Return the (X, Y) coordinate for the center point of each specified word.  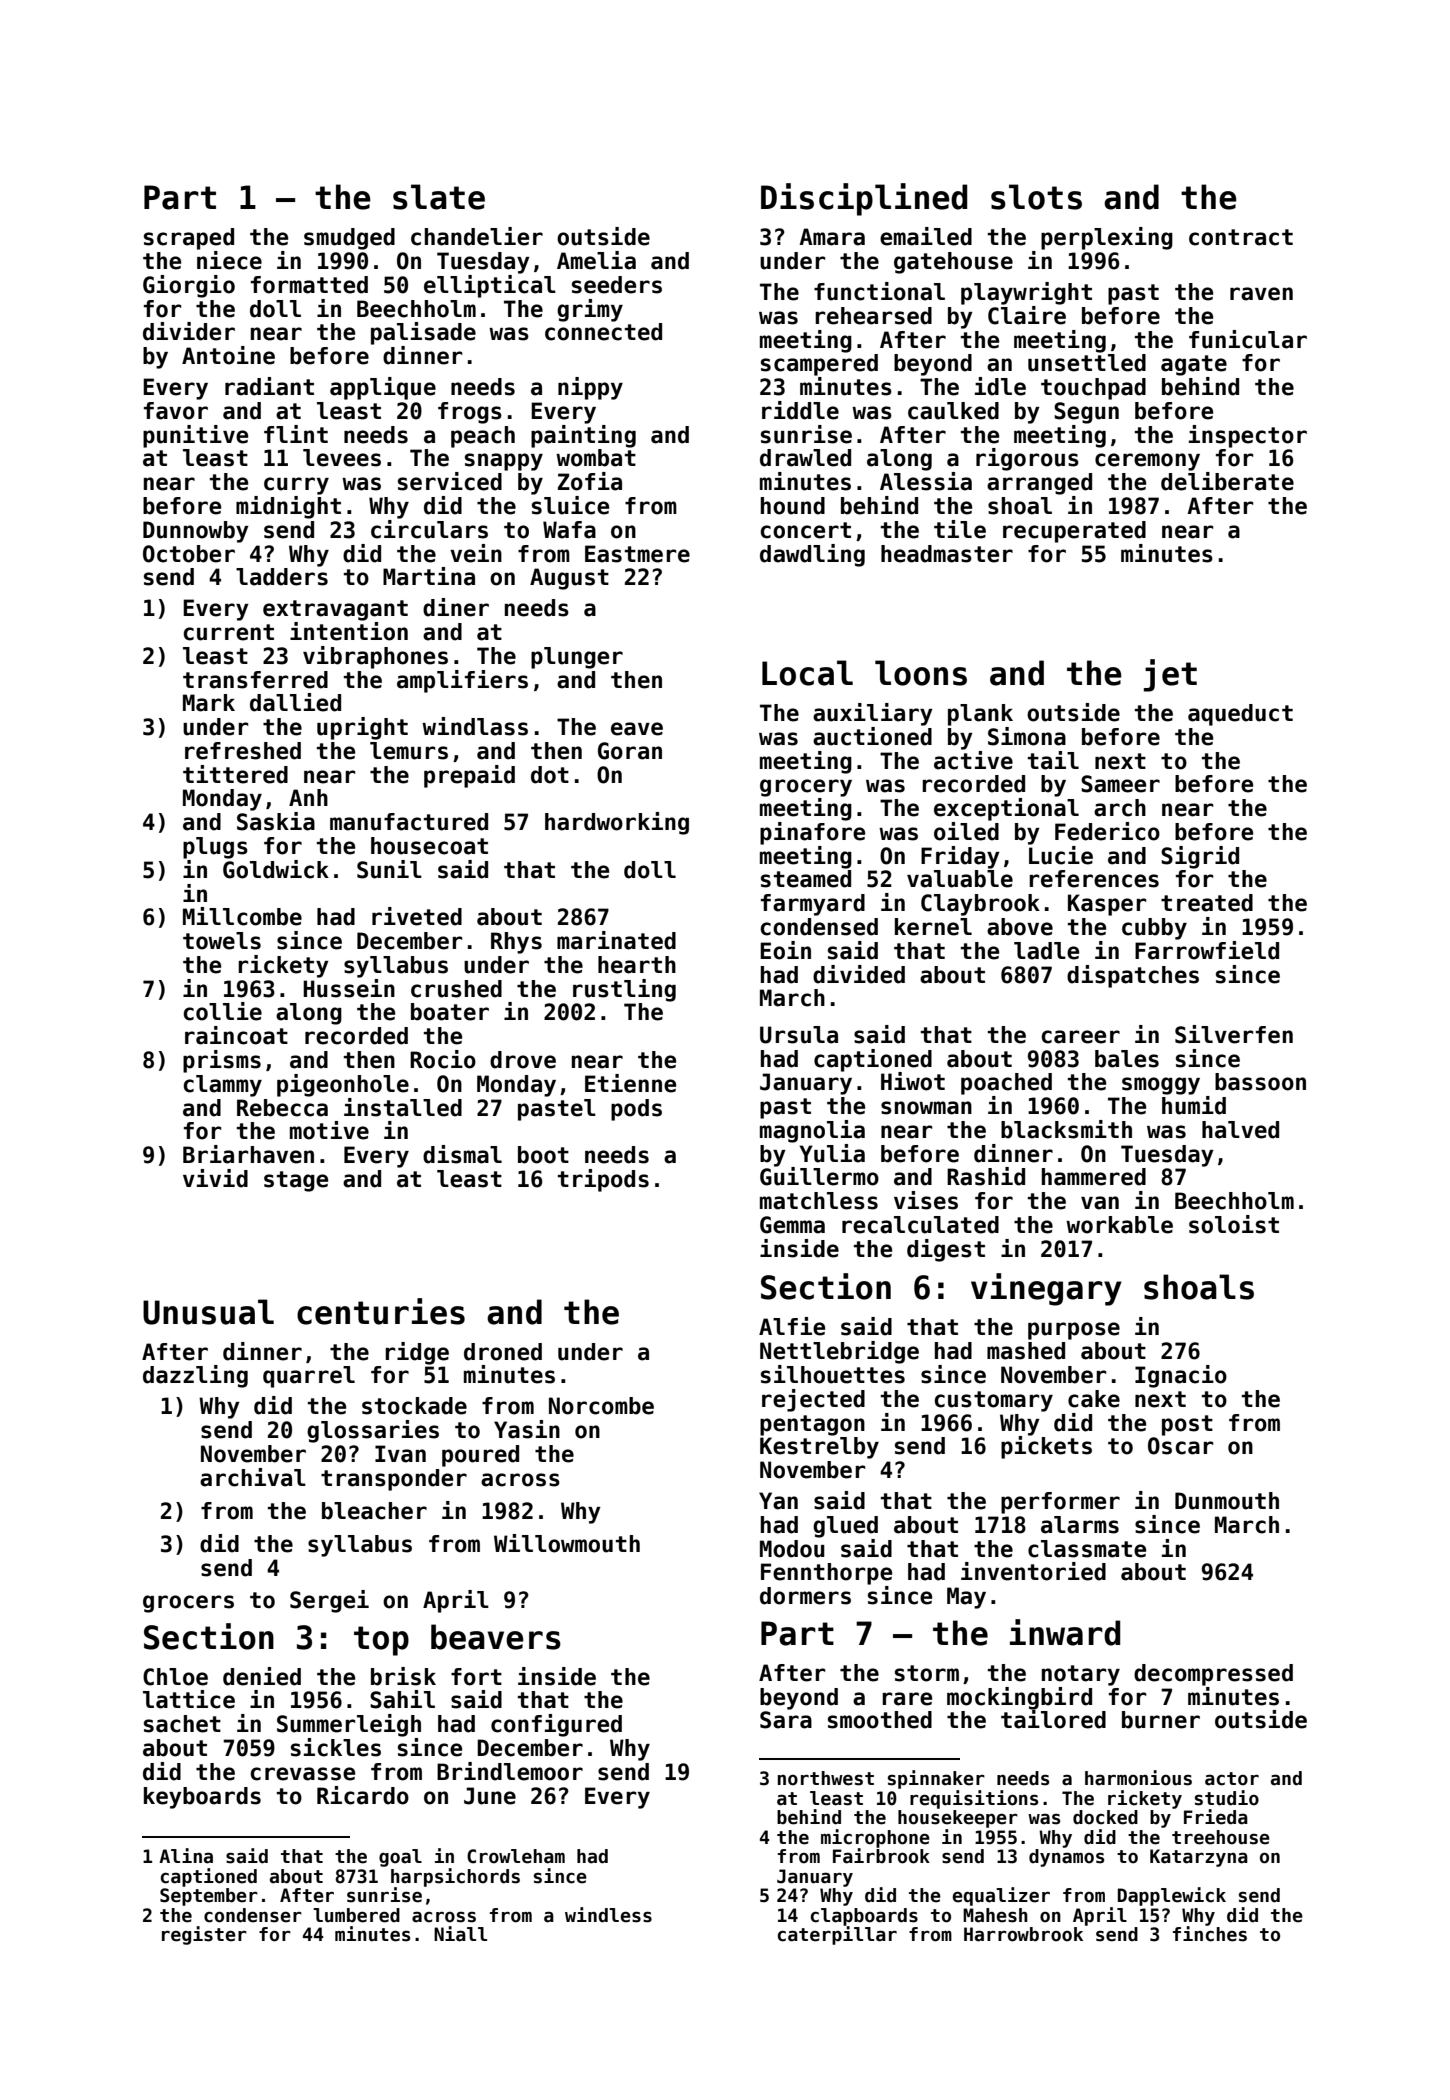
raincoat (236, 1035)
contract (1241, 237)
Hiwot (913, 1081)
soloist (1234, 1224)
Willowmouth (567, 1543)
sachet (182, 1724)
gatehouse (953, 263)
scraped (189, 239)
